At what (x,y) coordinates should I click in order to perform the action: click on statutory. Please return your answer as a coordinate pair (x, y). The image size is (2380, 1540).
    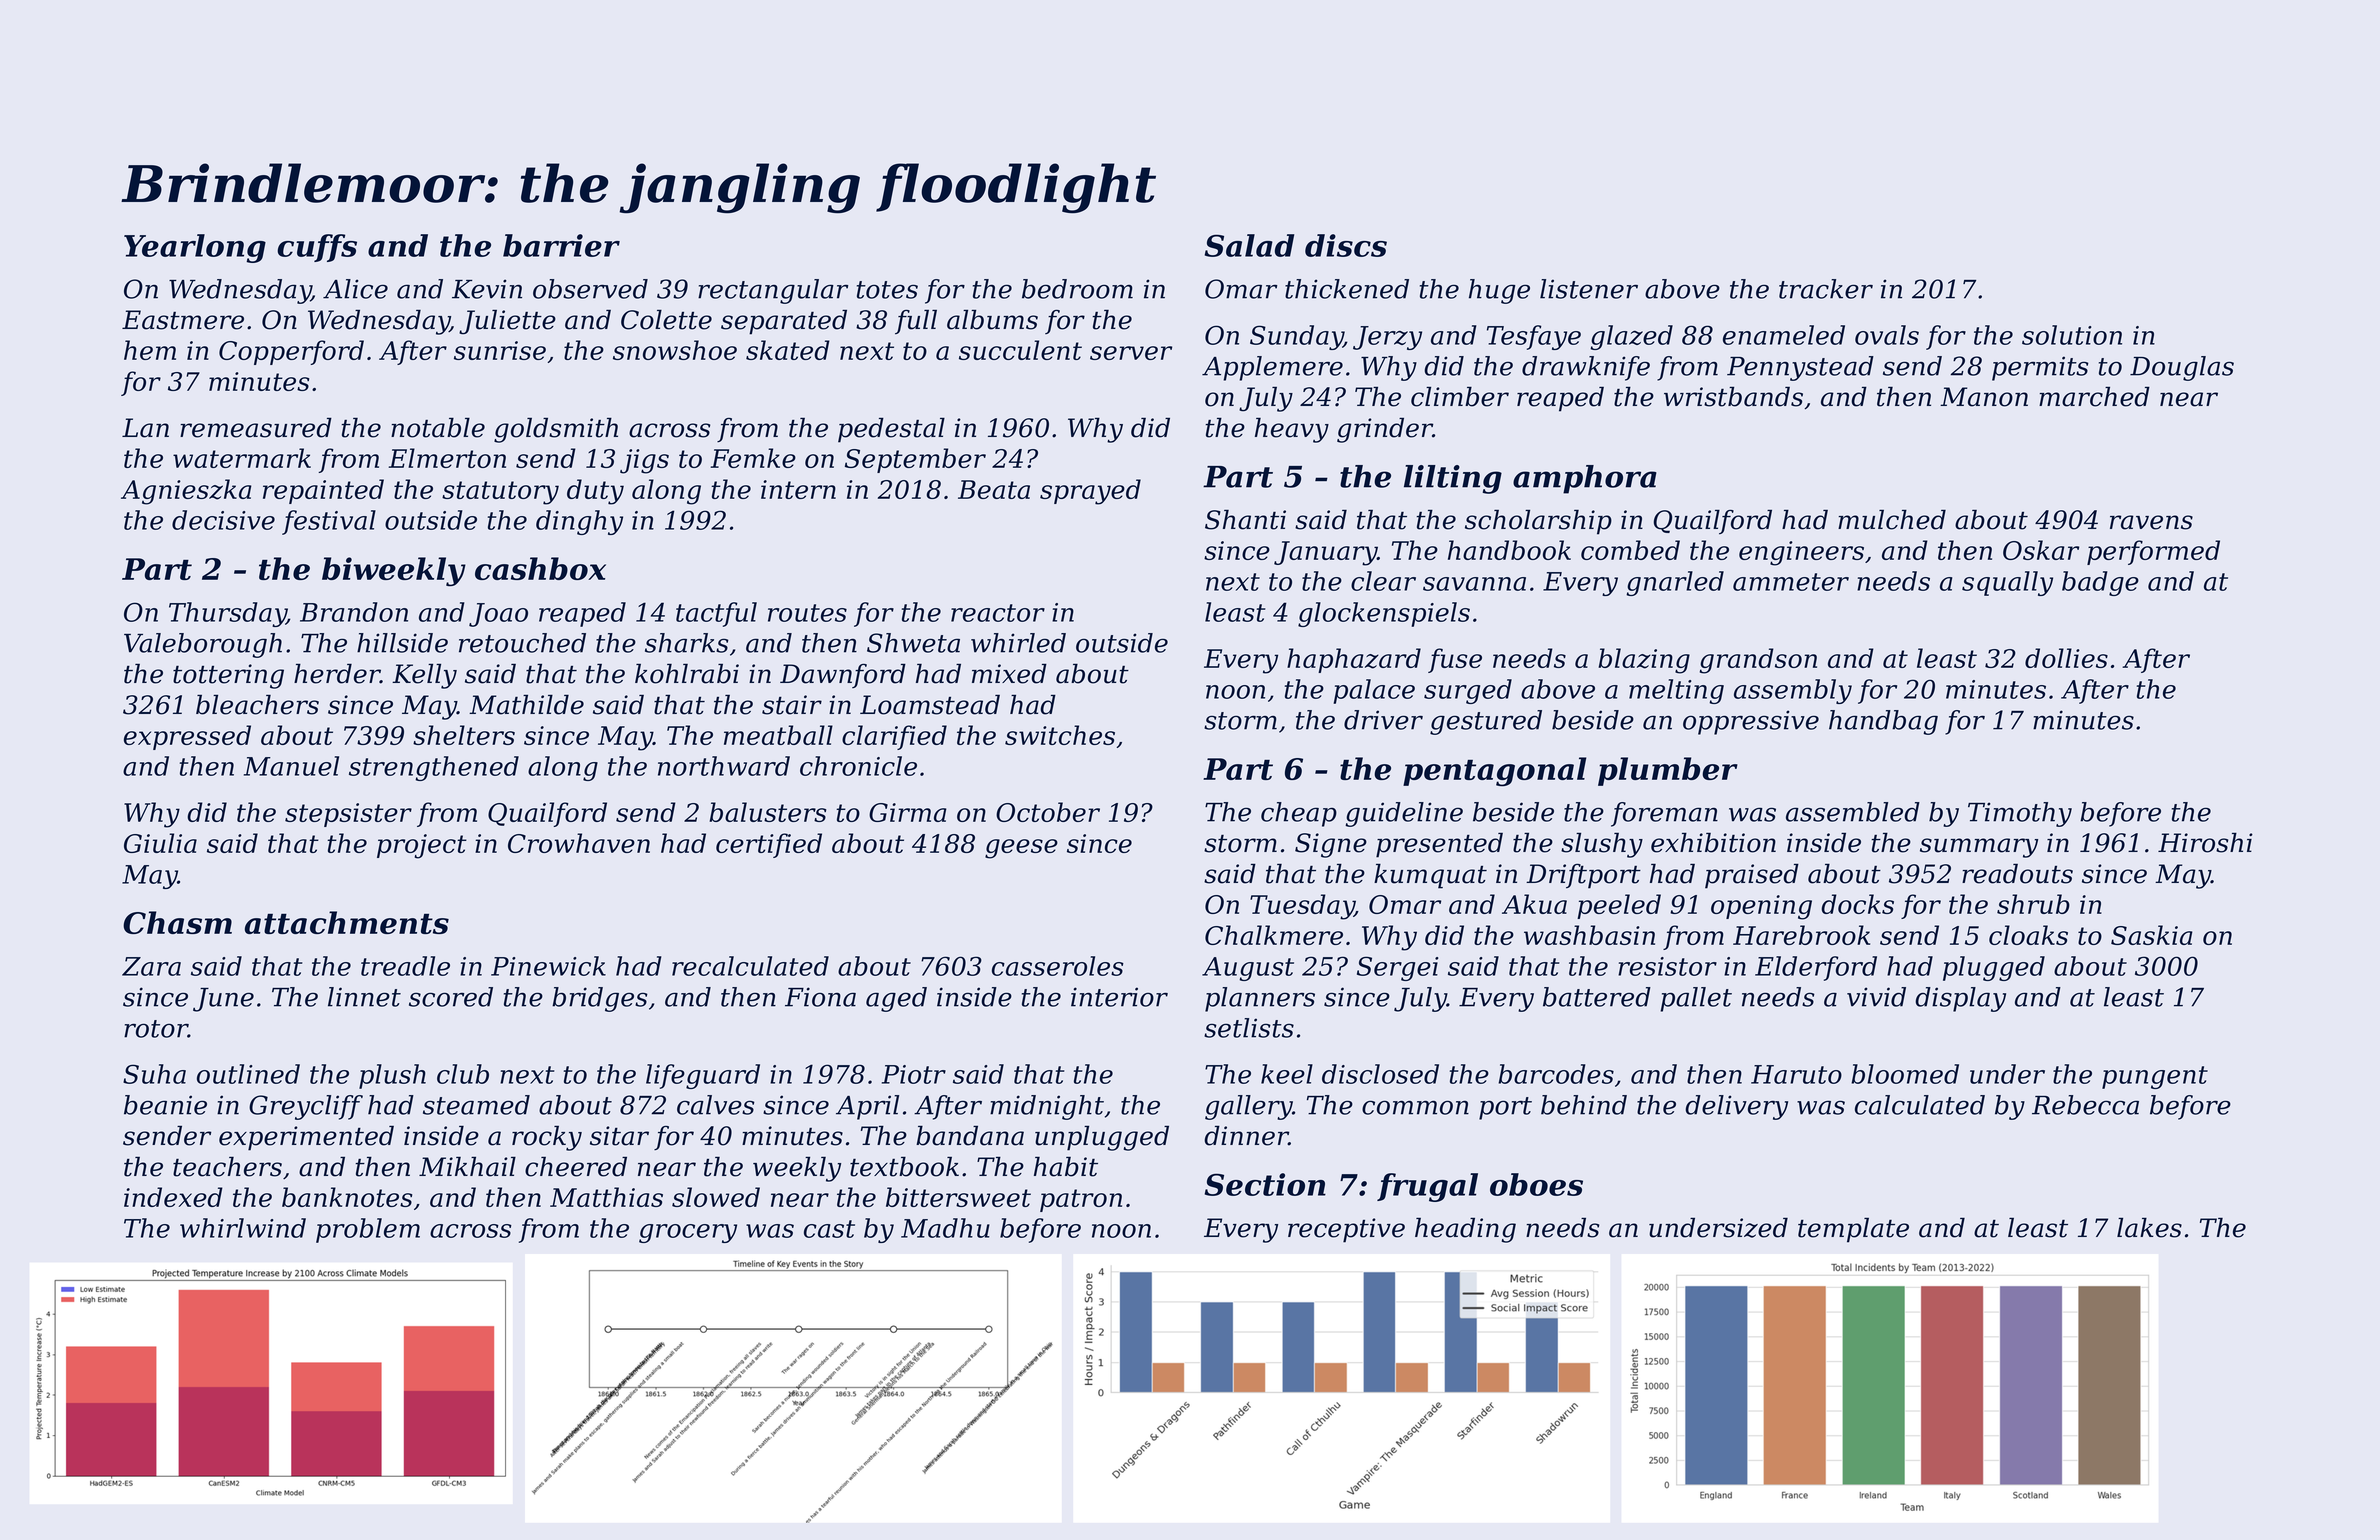
    Looking at the image, I should click on (500, 493).
